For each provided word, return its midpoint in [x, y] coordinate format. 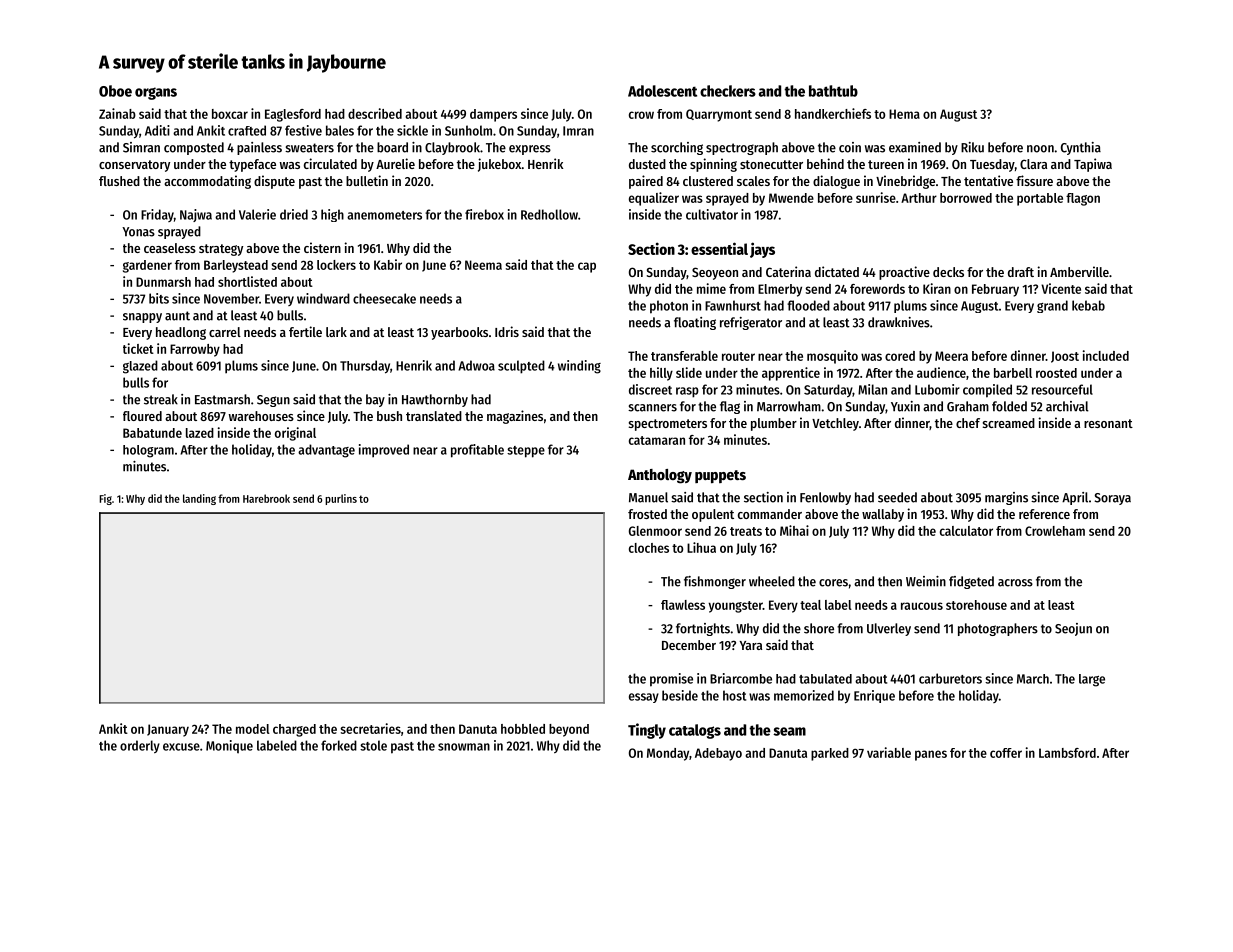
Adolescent [662, 91]
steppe [526, 452]
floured [142, 416]
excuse [181, 747]
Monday [668, 754]
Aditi [157, 130]
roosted [1056, 373]
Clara [1033, 164]
